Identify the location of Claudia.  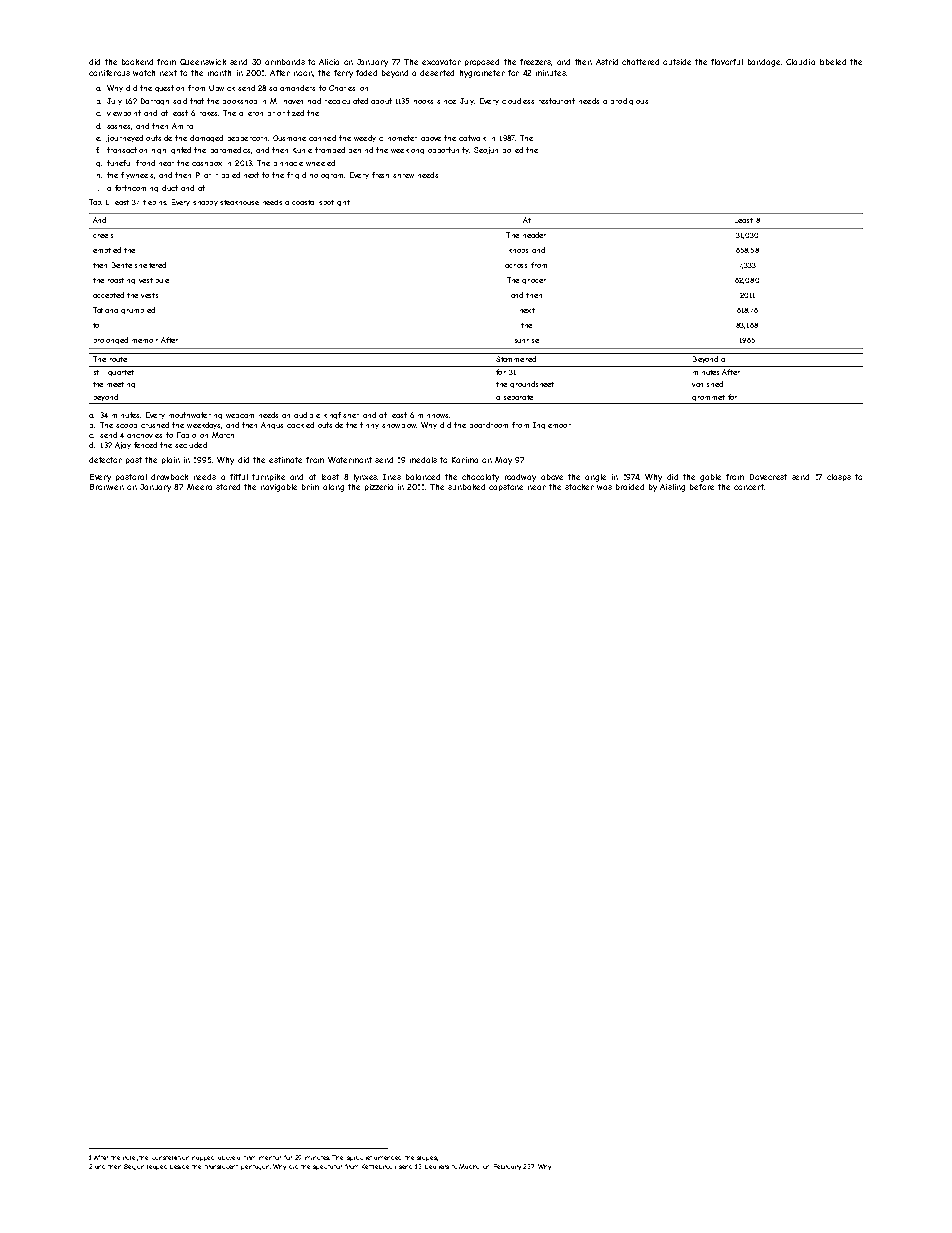
(800, 62).
